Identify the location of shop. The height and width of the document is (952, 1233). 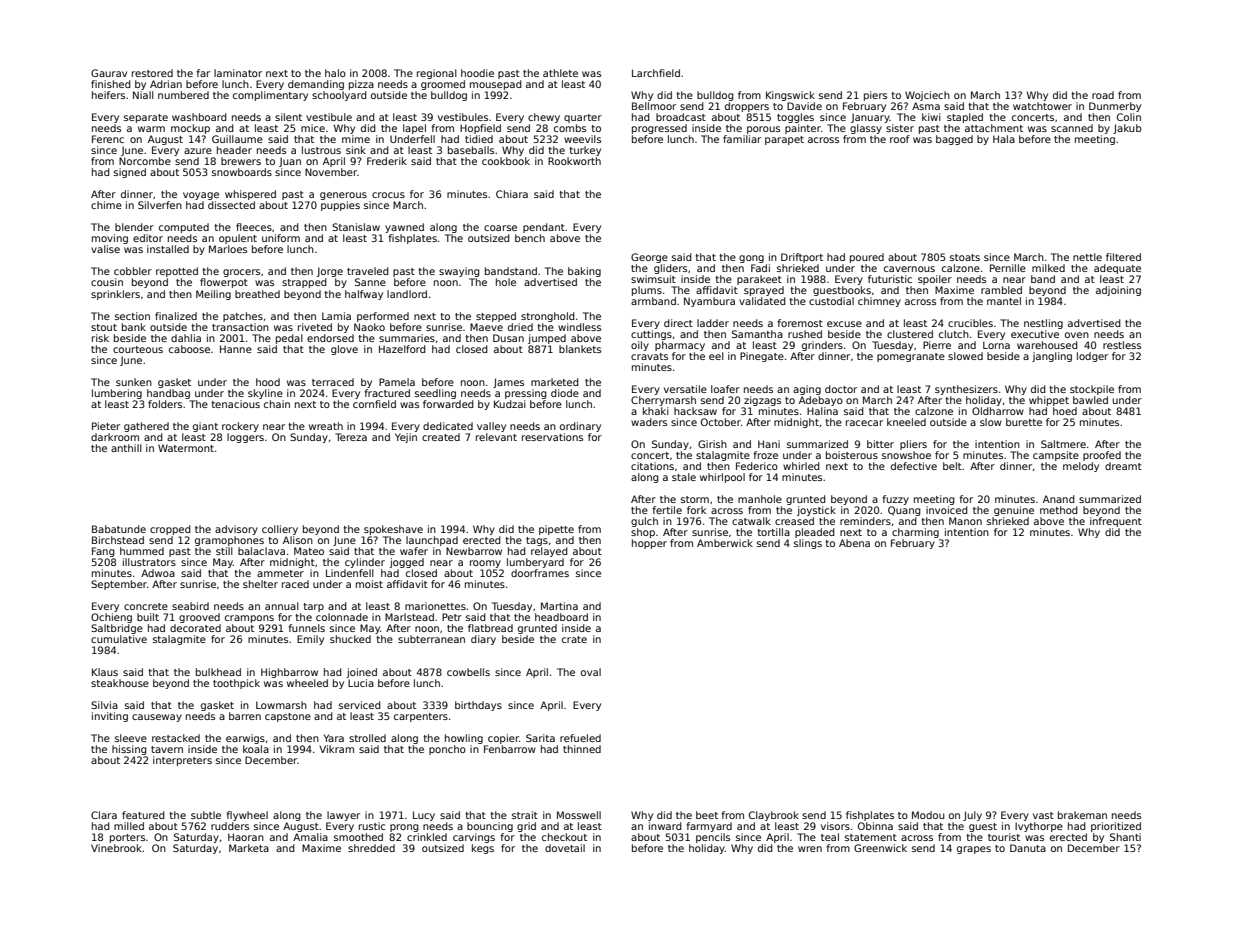
(643, 533).
